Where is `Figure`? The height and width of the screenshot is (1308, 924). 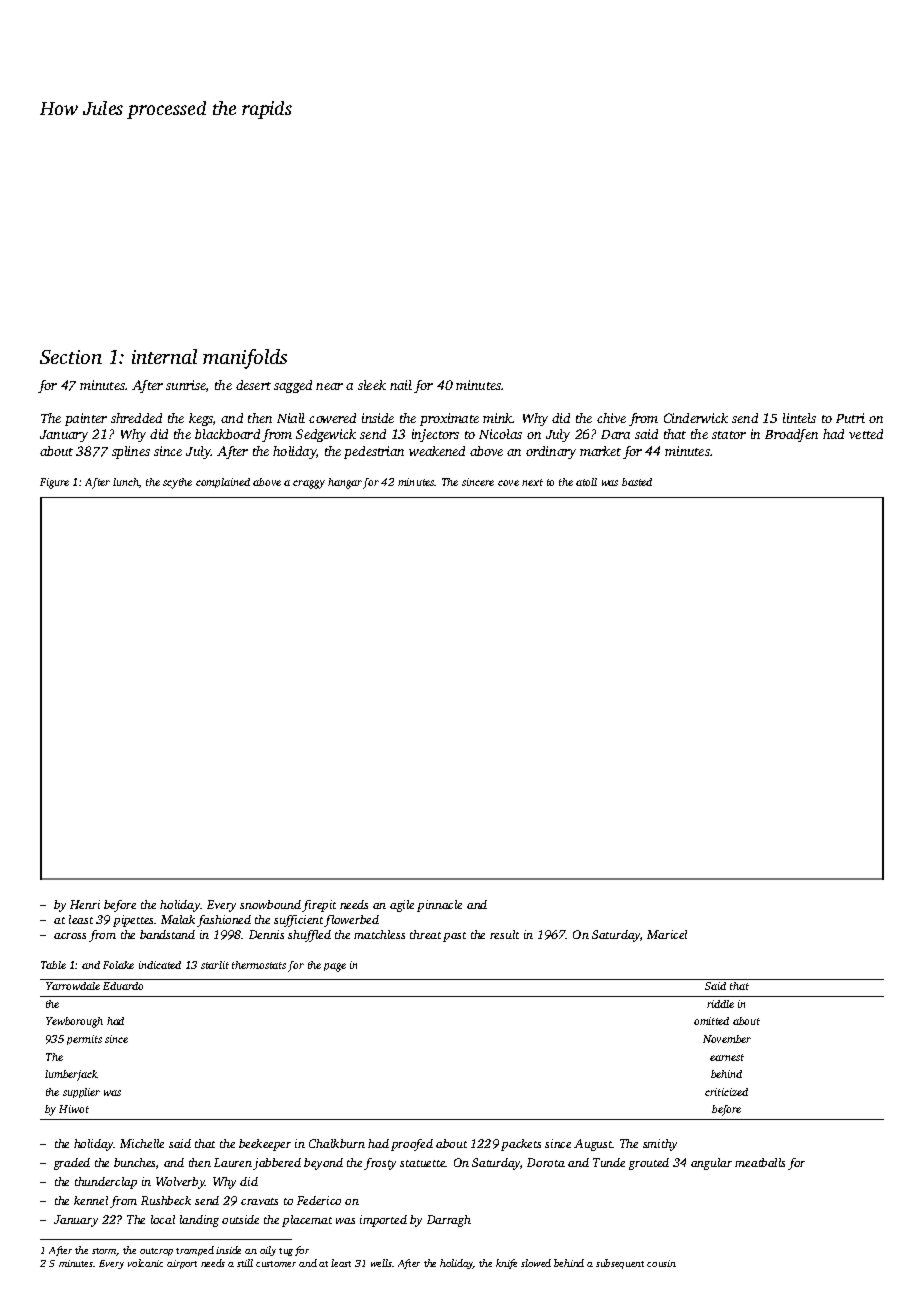 Figure is located at coordinates (54, 483).
